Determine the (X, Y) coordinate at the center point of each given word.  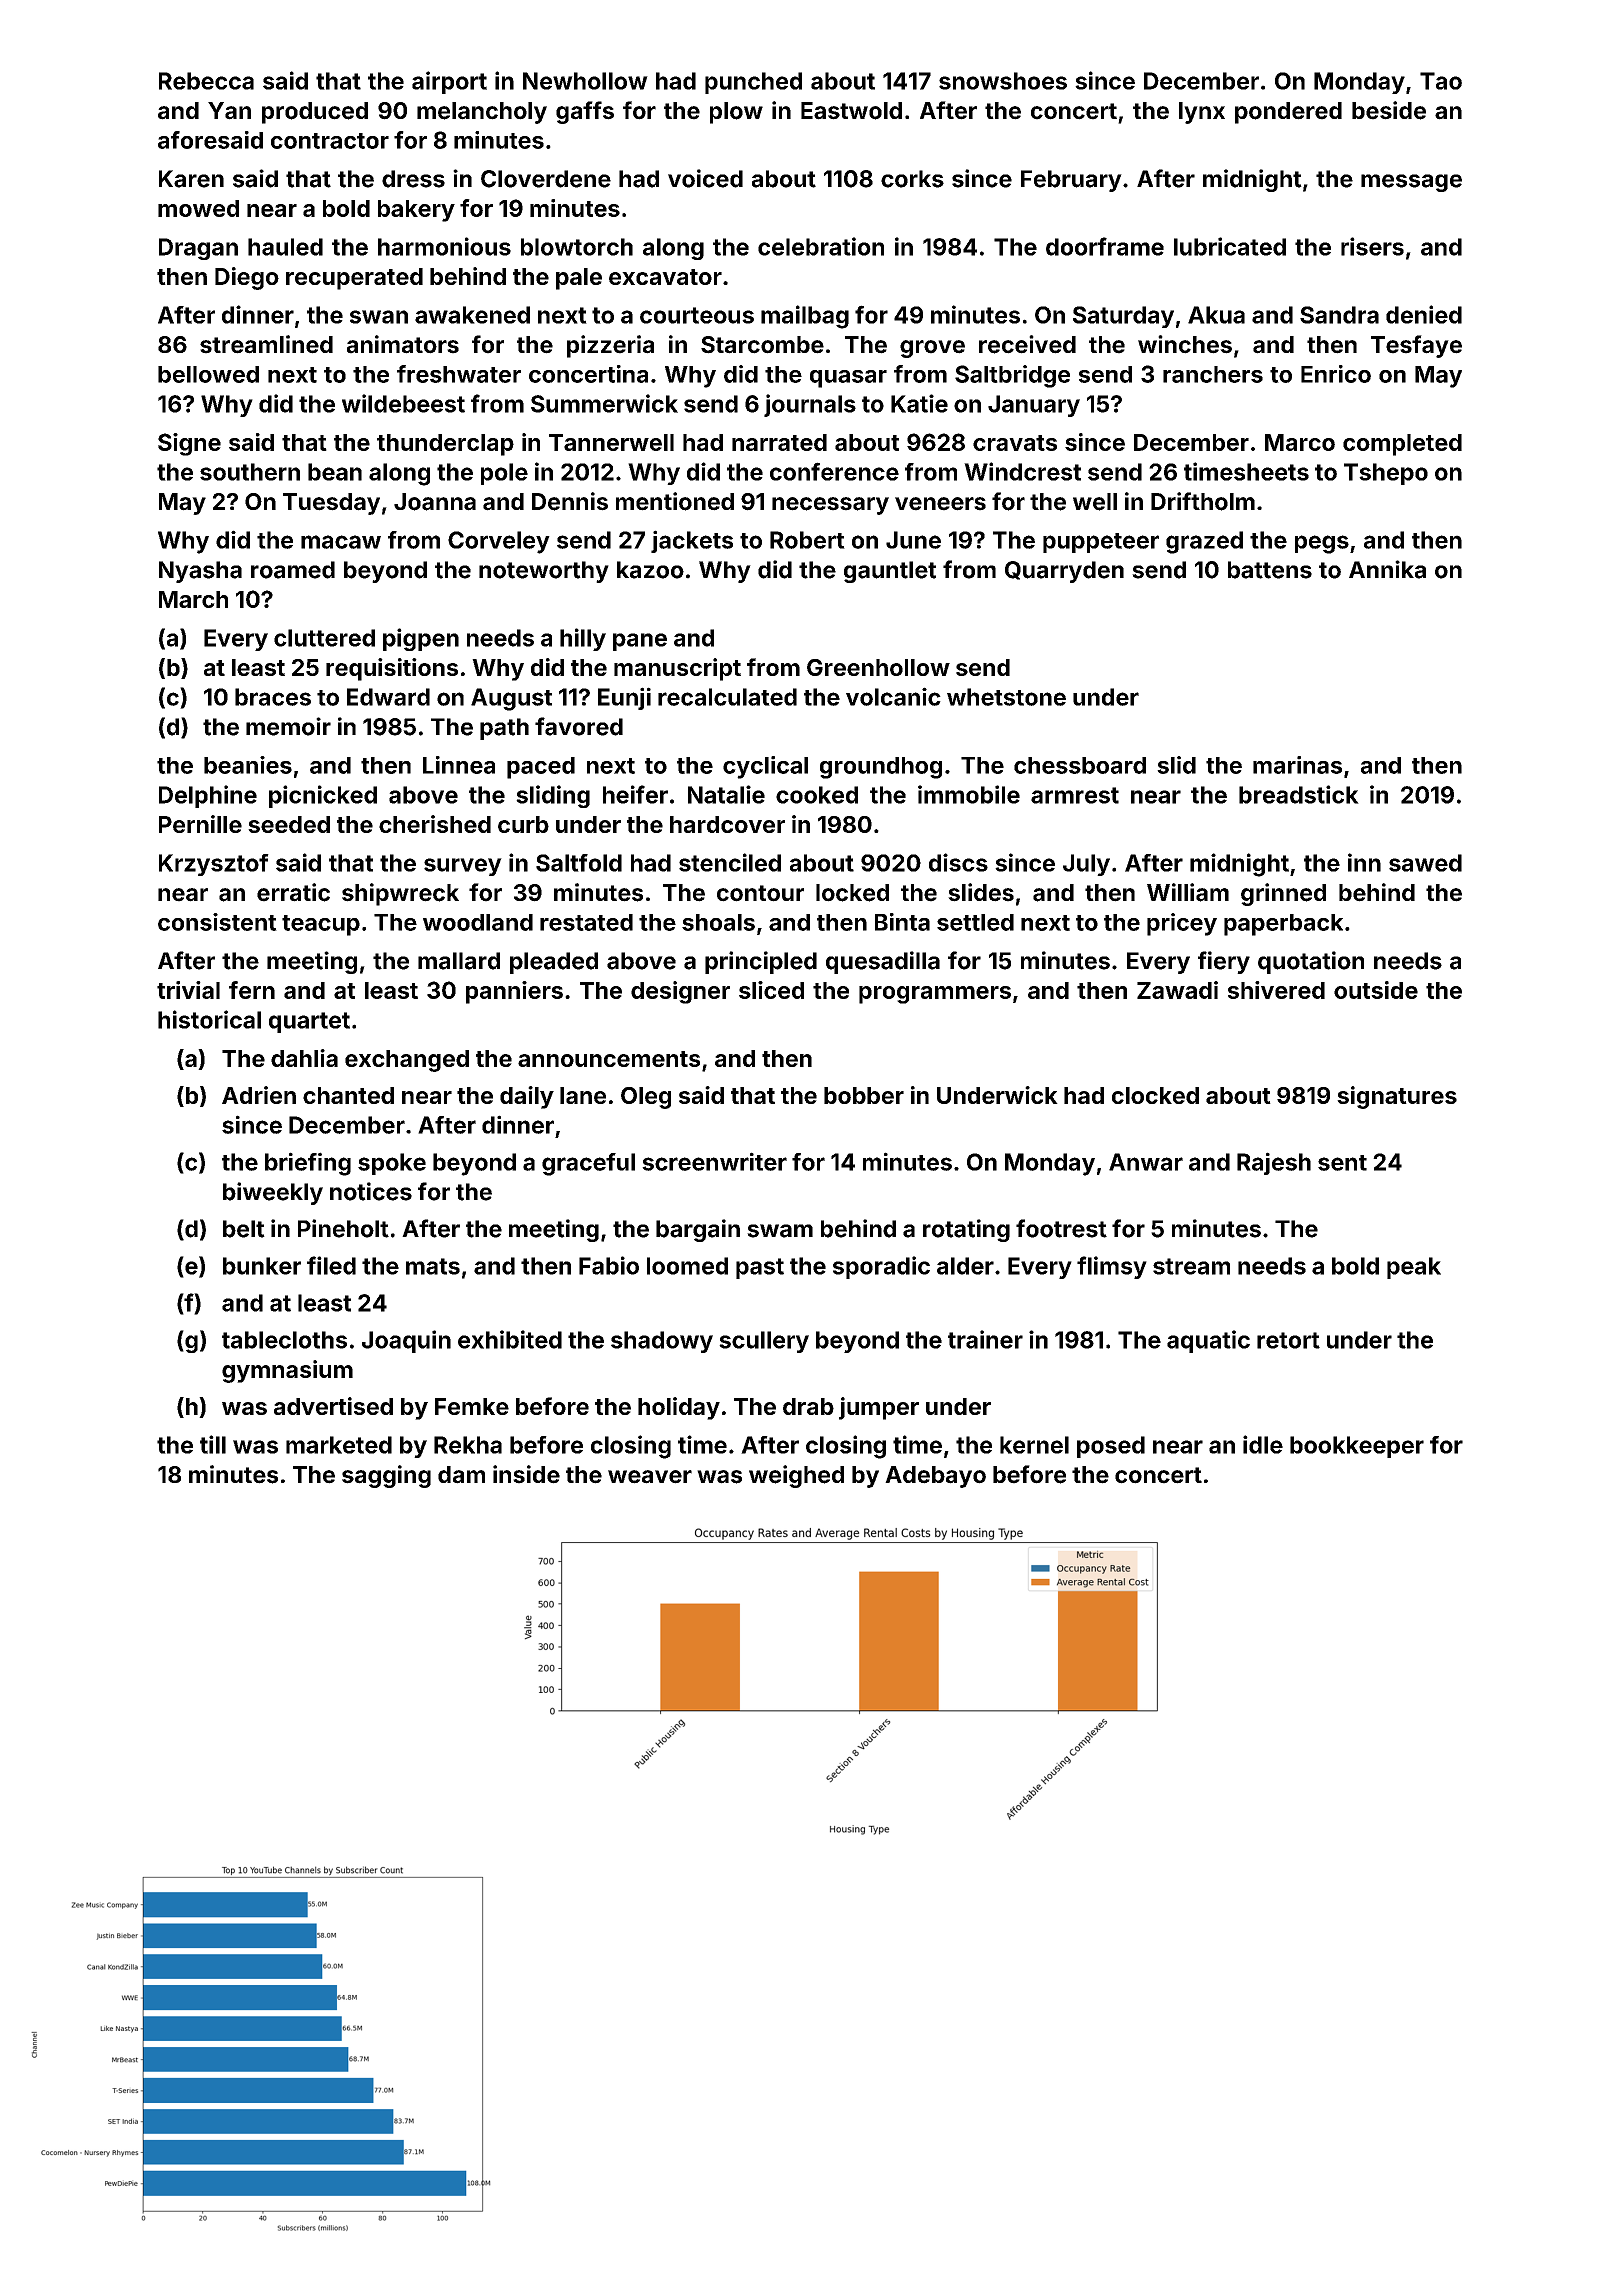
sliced (771, 990)
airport (449, 82)
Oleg (646, 1098)
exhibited (510, 1339)
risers (1372, 246)
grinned (1283, 894)
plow (736, 113)
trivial (188, 990)
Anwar (1146, 1162)
